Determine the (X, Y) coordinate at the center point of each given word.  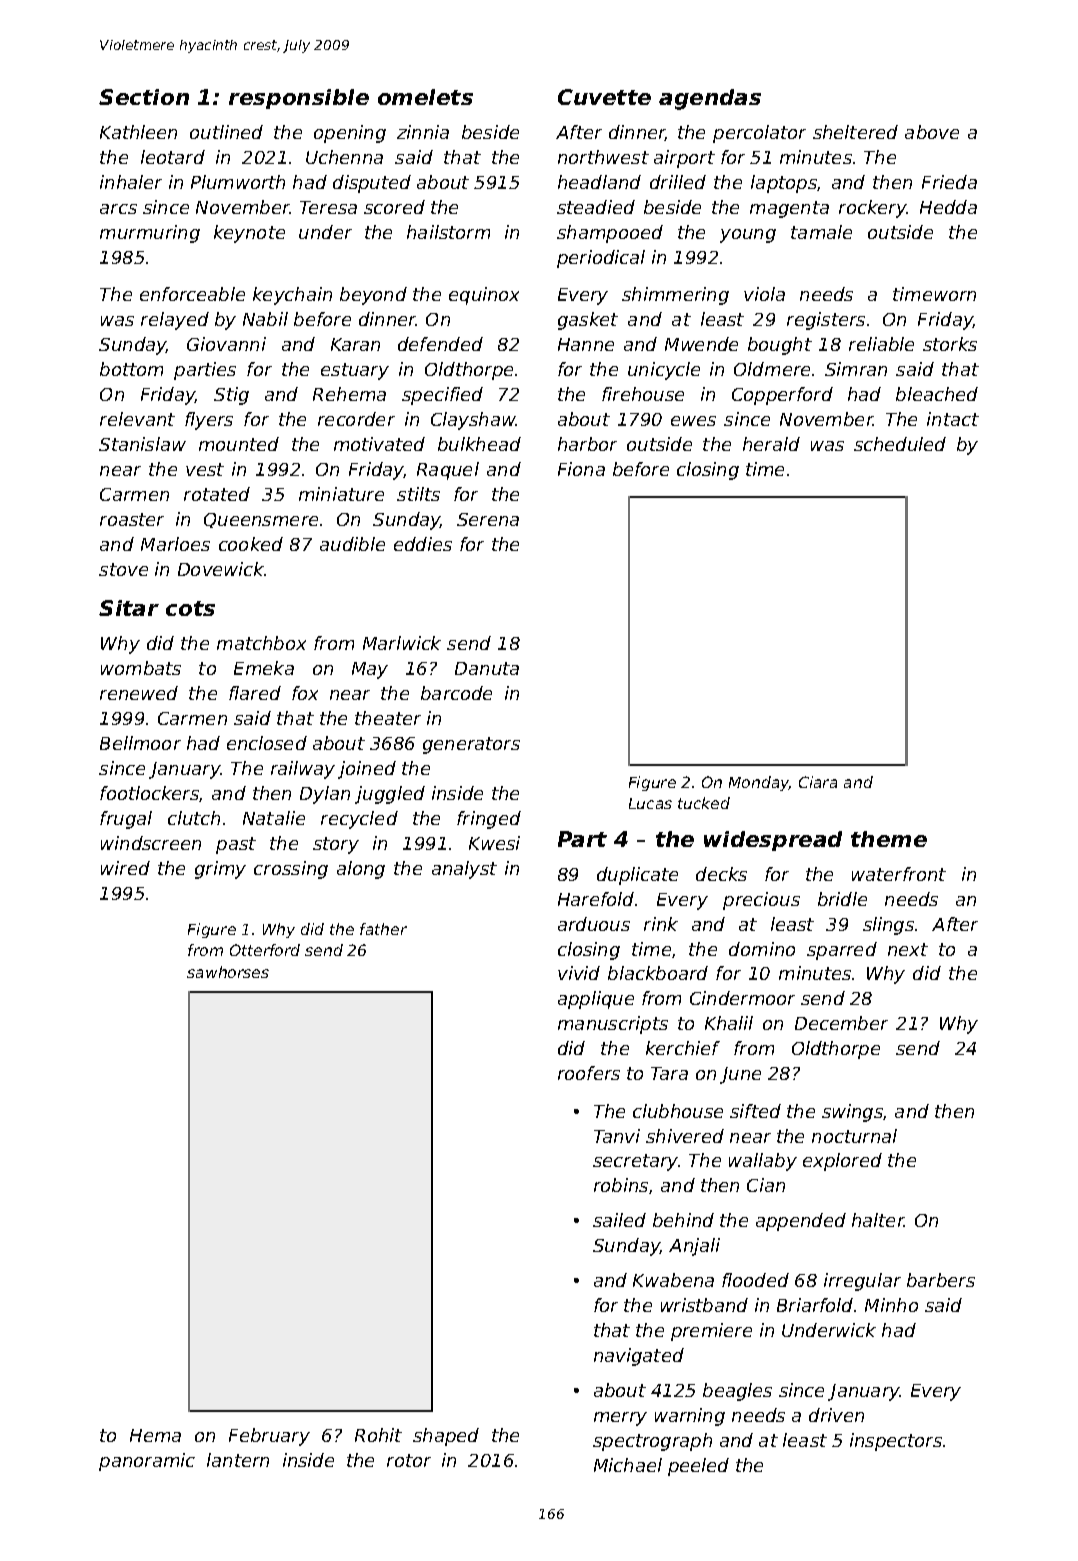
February (269, 1437)
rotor (409, 1460)
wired (125, 868)
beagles (737, 1392)
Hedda (948, 207)
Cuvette (604, 97)
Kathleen (138, 132)
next (908, 949)
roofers (589, 1073)
